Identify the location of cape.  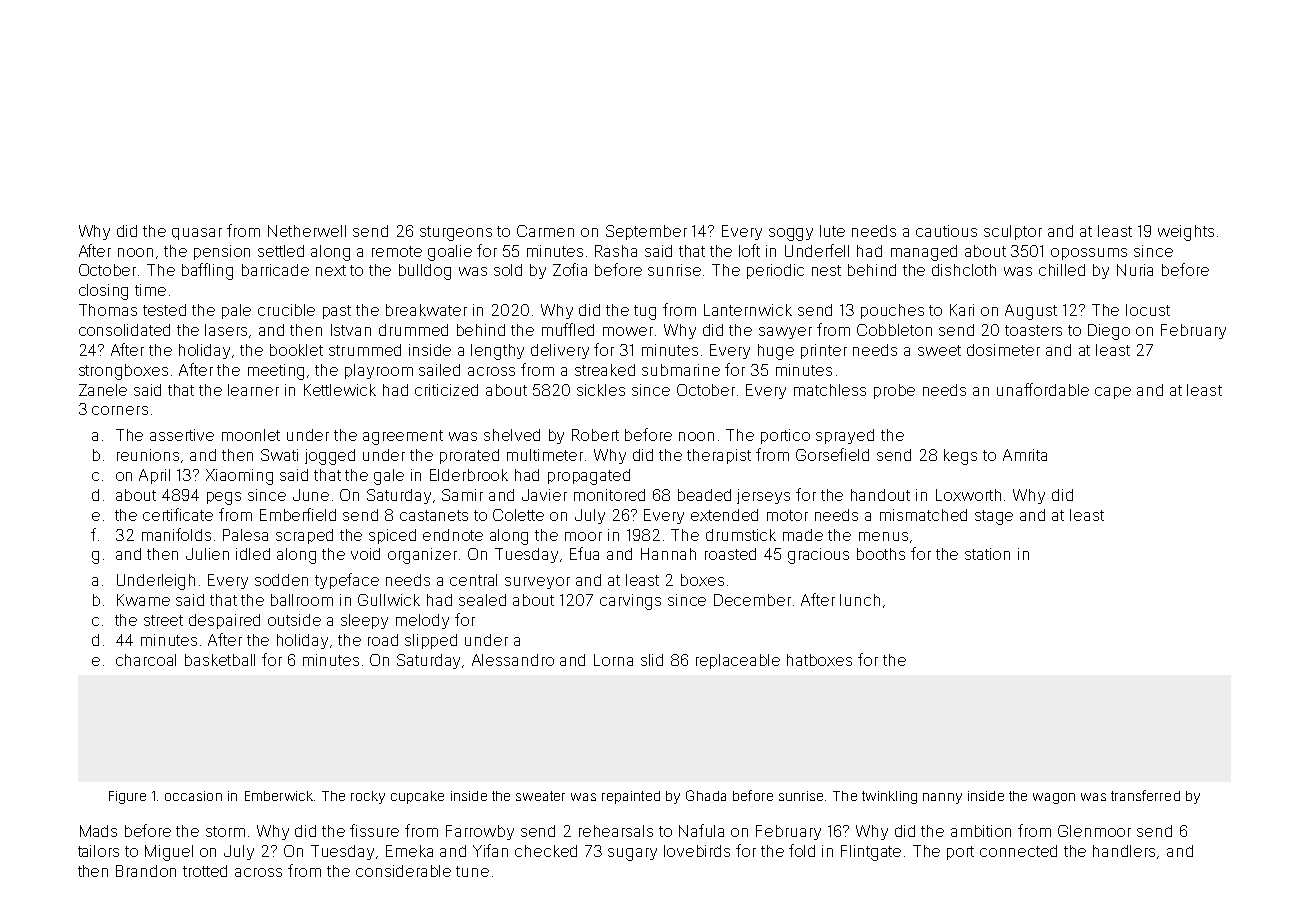
(1113, 393).
